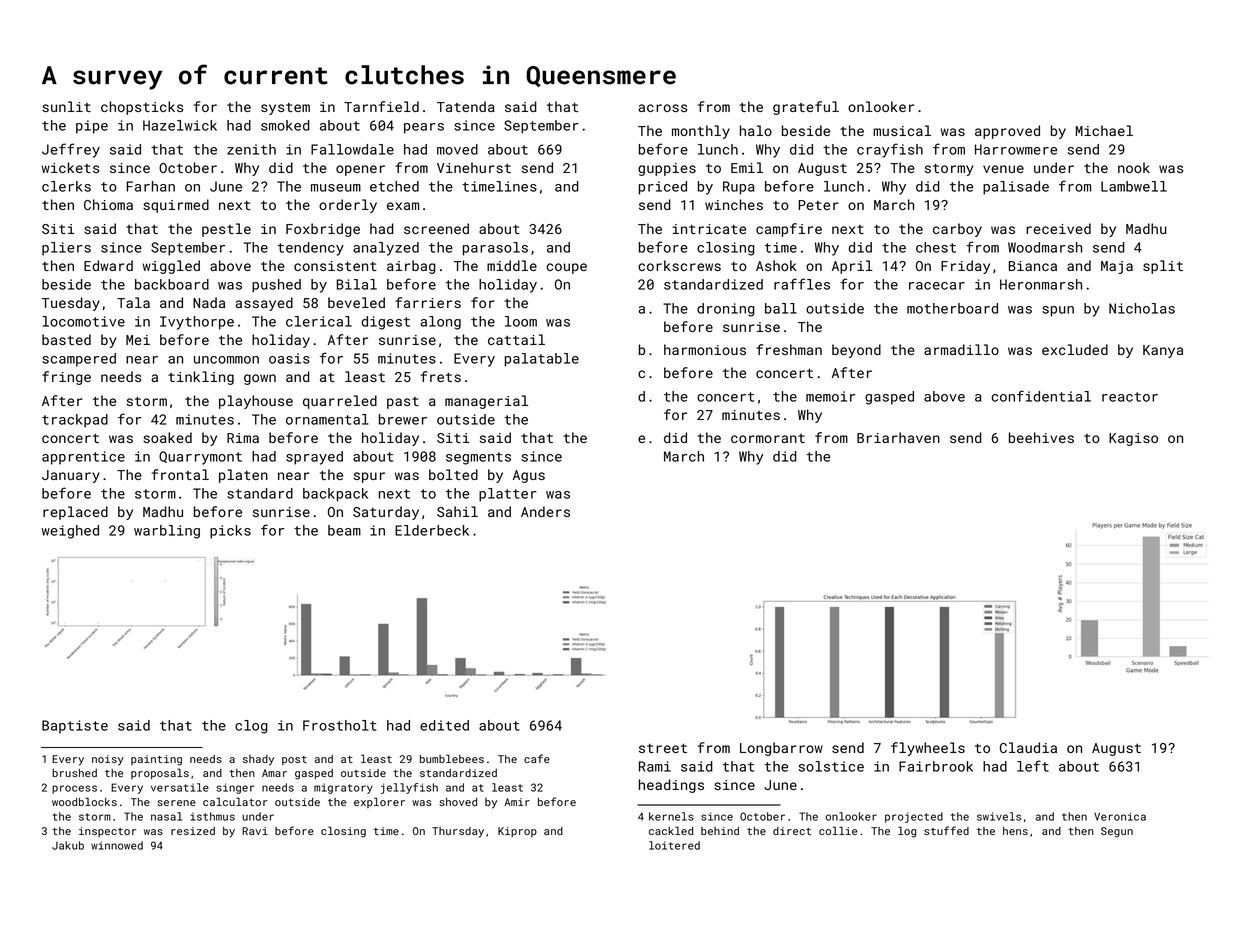 The height and width of the document is (952, 1233). What do you see at coordinates (255, 831) in the document?
I see `Ravi` at bounding box center [255, 831].
